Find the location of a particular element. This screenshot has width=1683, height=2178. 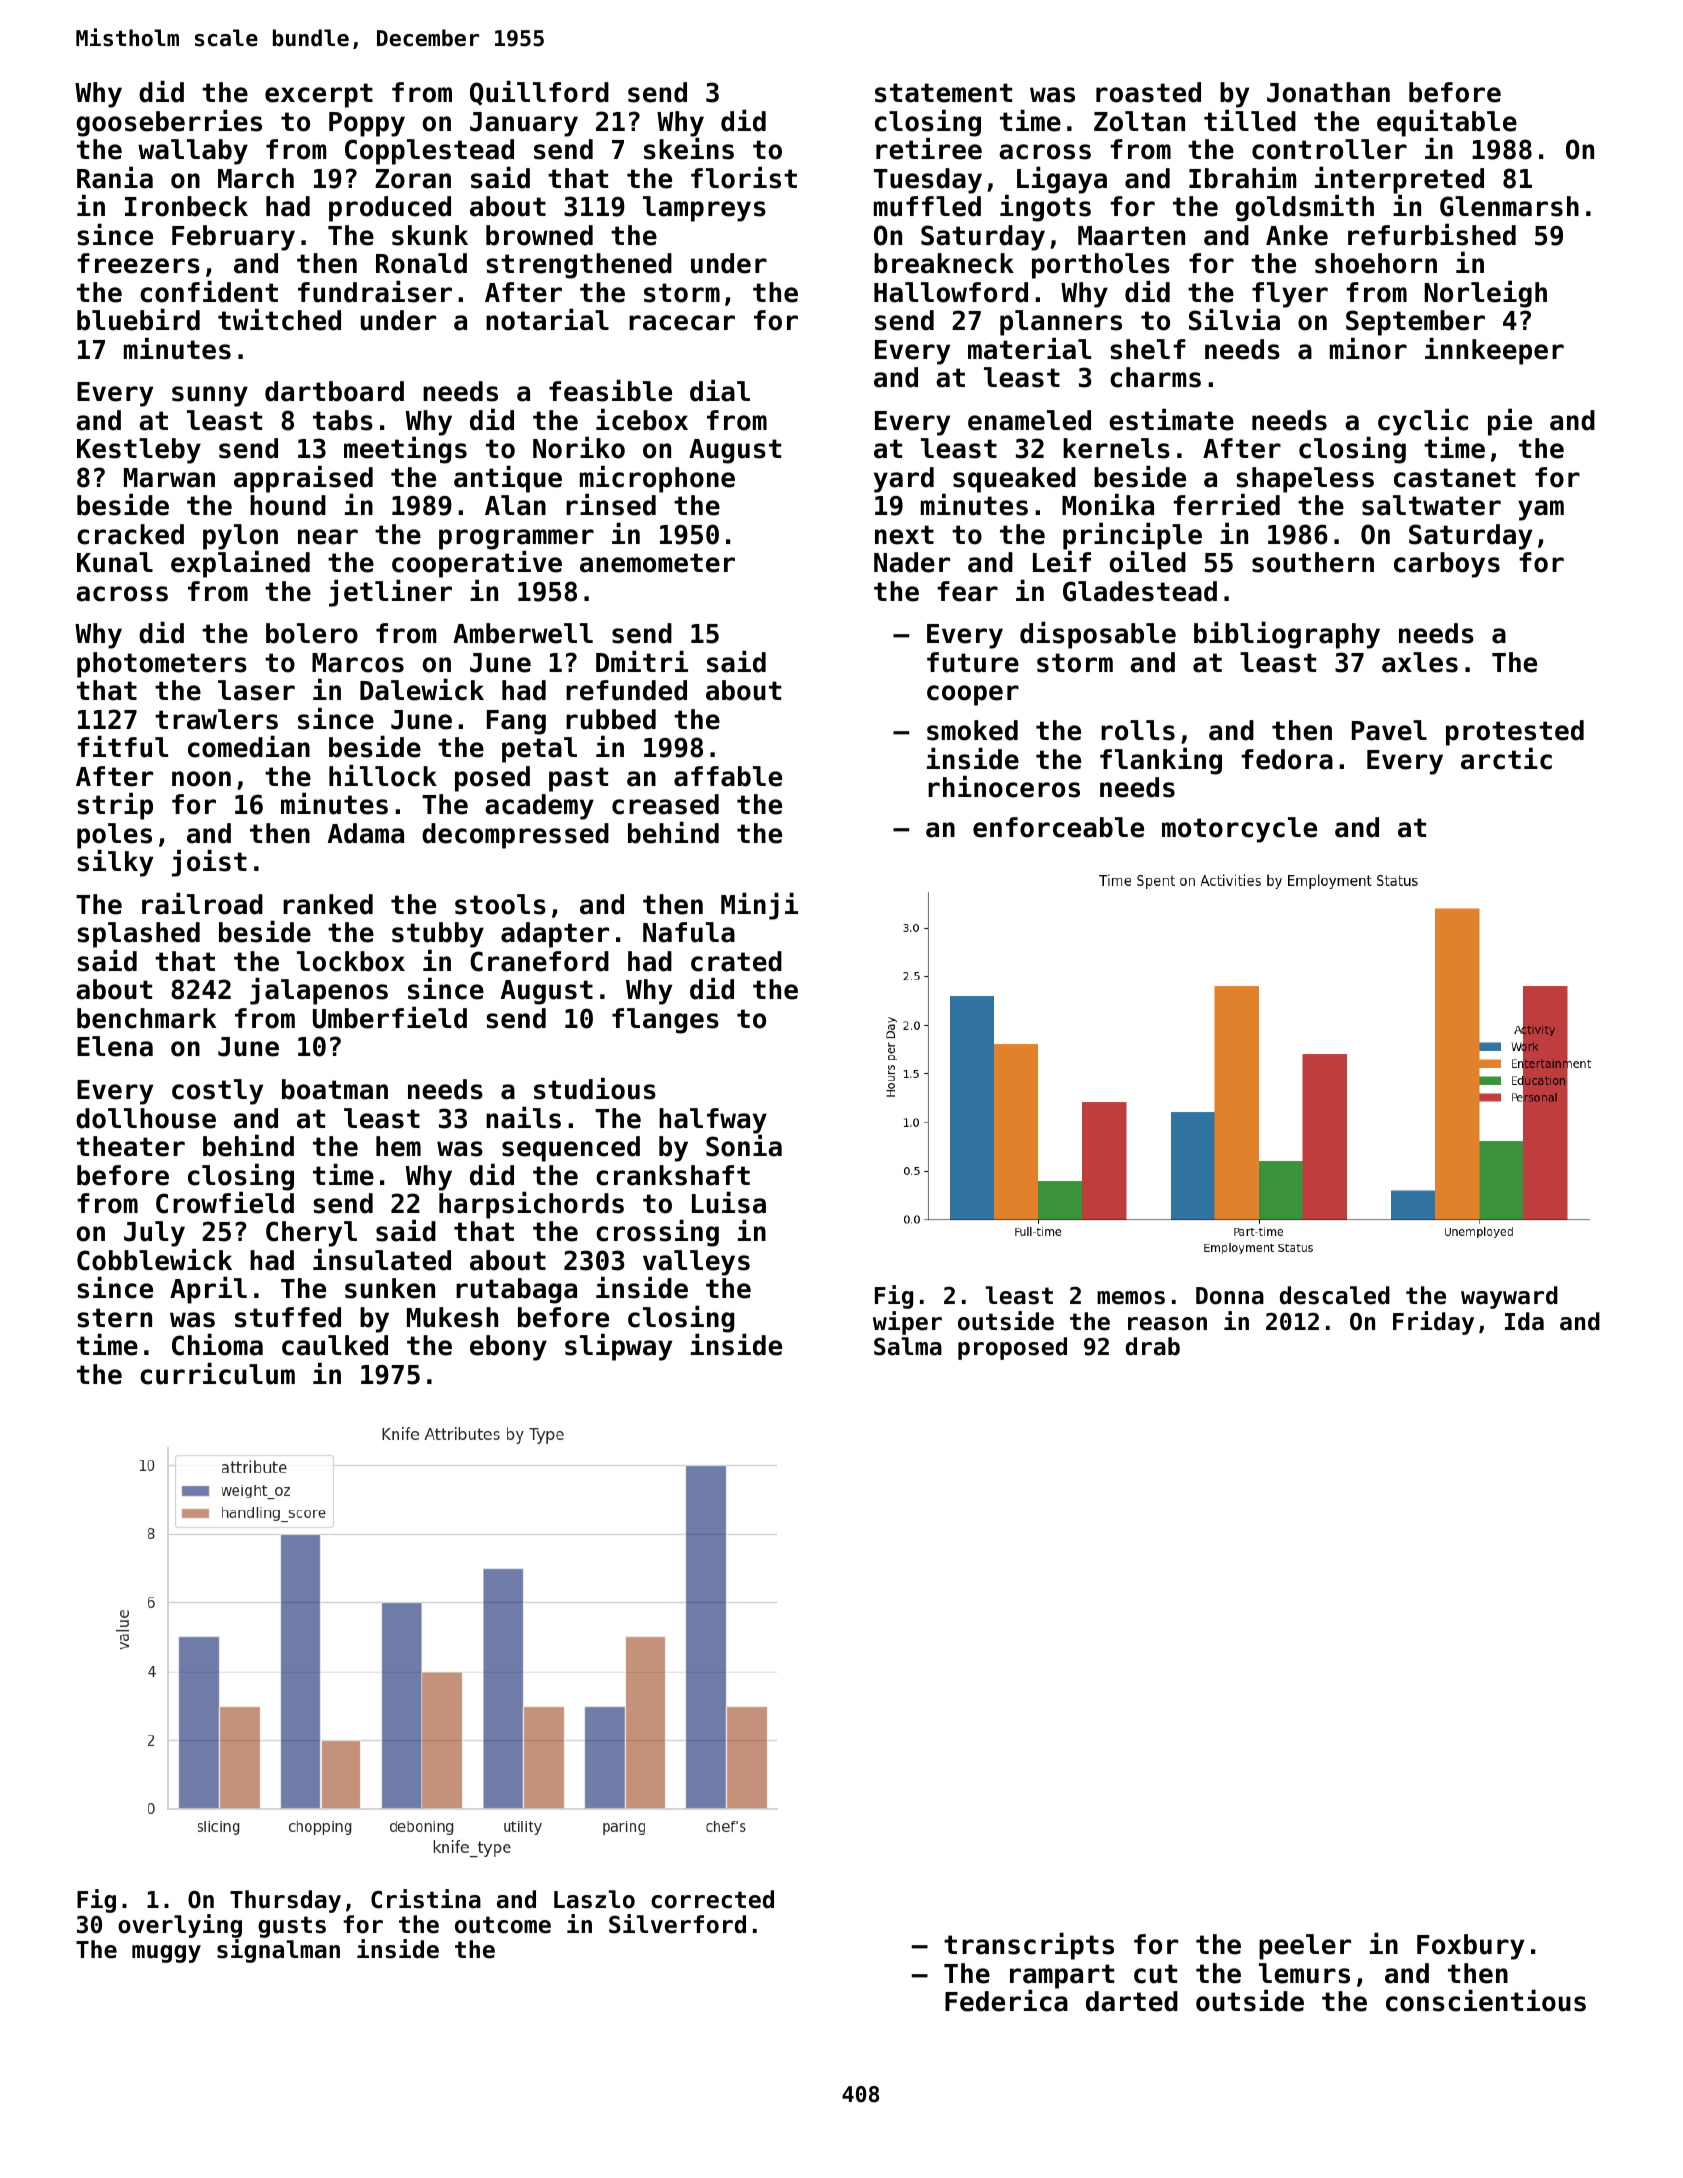

gooseberries is located at coordinates (169, 123).
